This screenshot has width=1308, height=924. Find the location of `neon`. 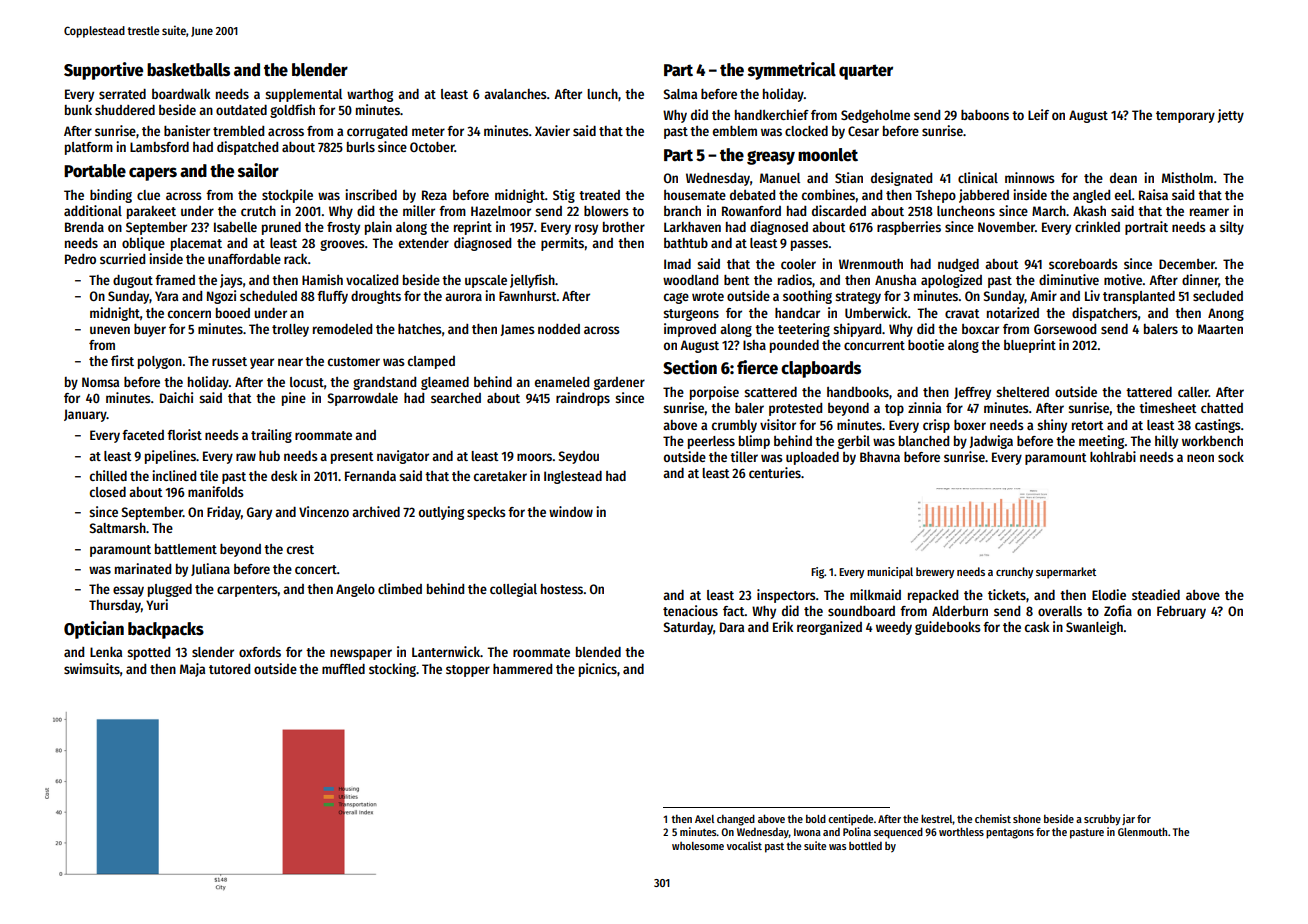

neon is located at coordinates (1200, 458).
